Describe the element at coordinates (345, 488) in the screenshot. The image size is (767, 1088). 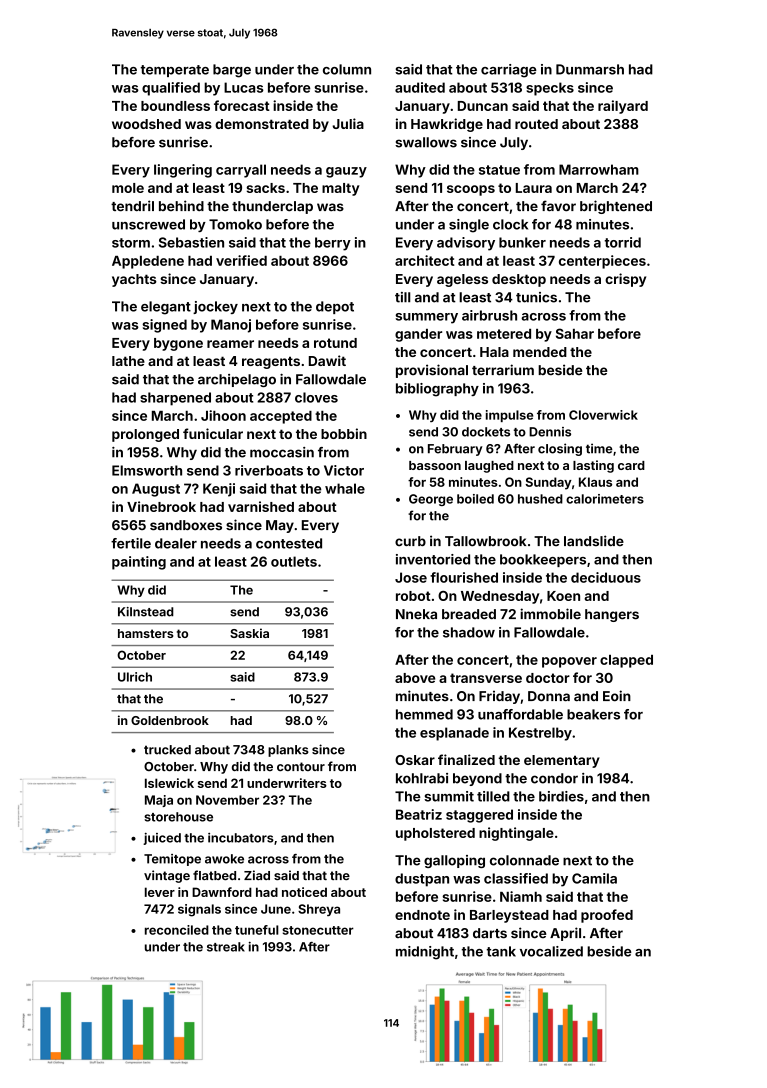
I see `whale` at that location.
